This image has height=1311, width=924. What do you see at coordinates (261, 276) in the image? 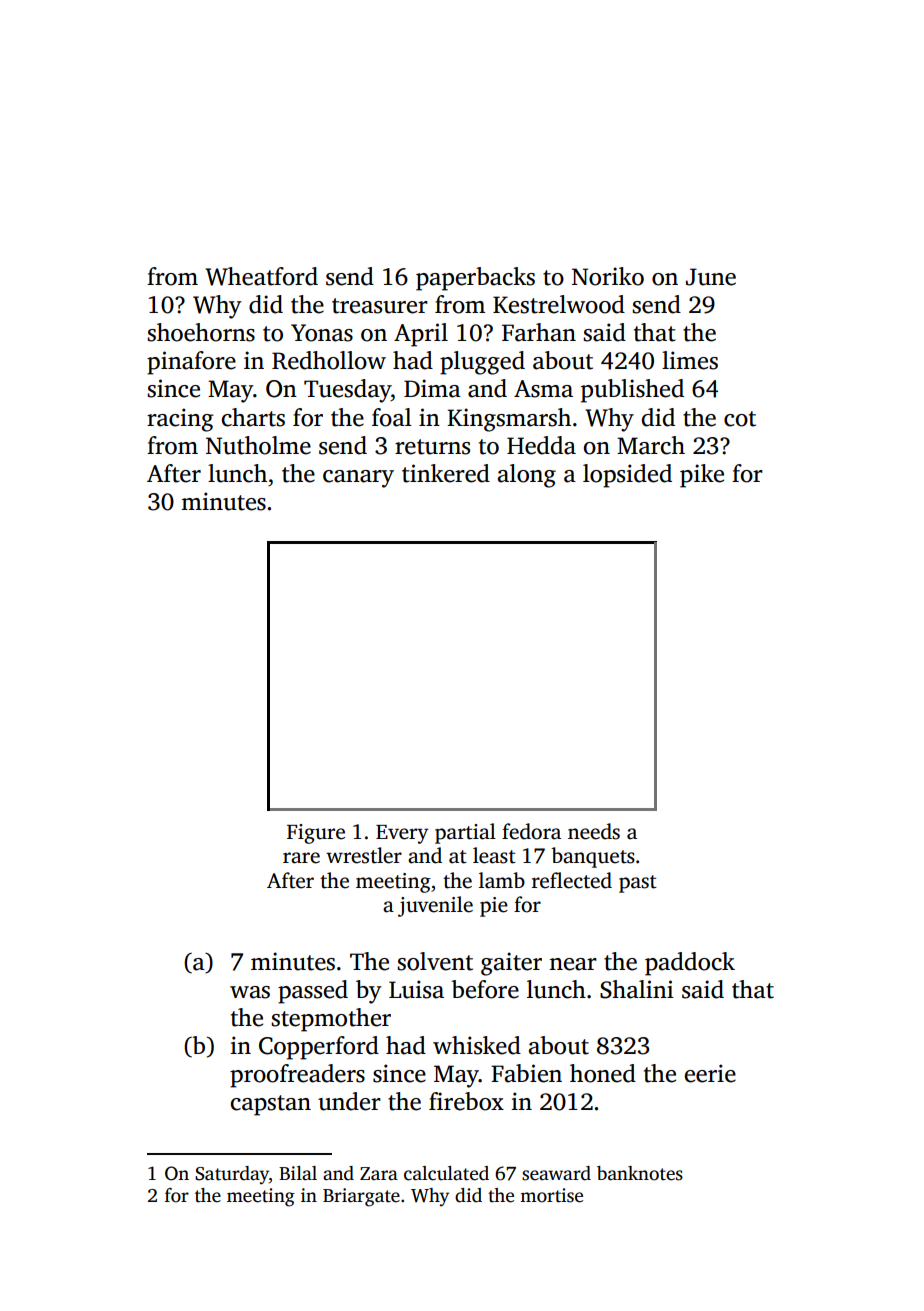
I see `Wheatford` at bounding box center [261, 276].
